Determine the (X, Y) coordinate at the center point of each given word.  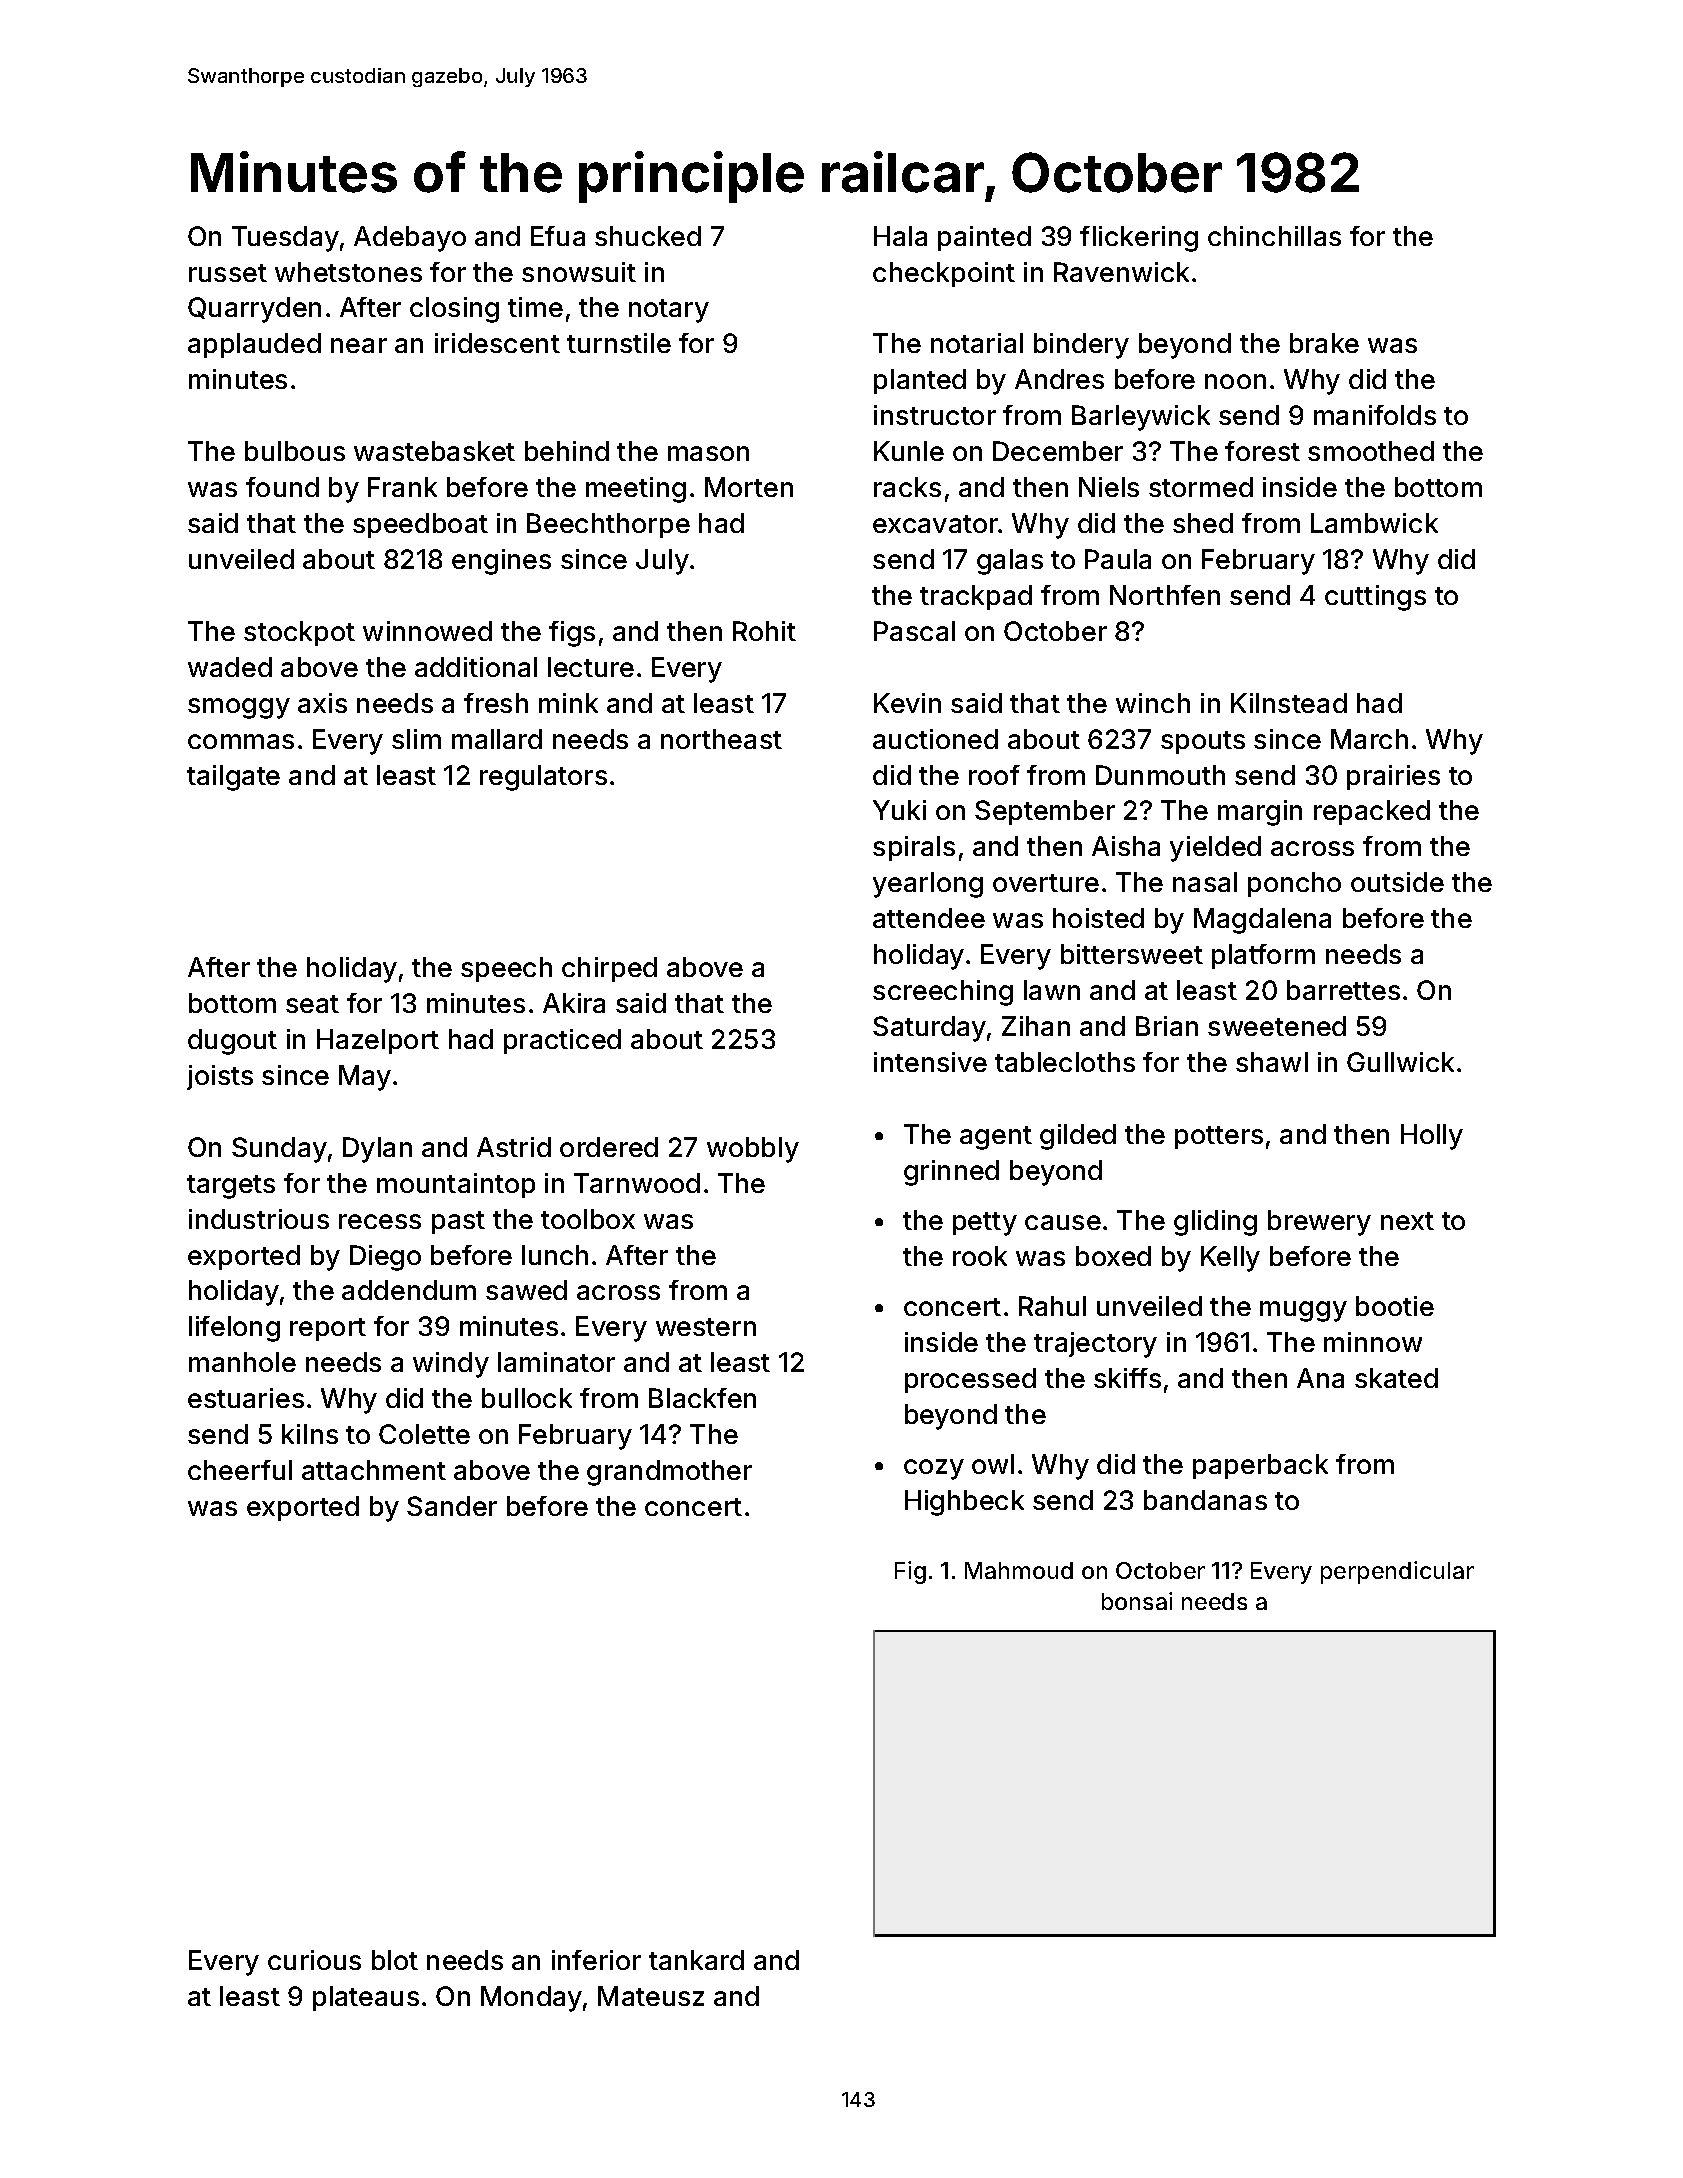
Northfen (1165, 595)
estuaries (246, 1398)
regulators (543, 778)
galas (1010, 562)
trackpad (976, 597)
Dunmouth (1160, 775)
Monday (531, 1999)
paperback (1260, 1466)
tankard (696, 1960)
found (282, 487)
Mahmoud (1019, 1570)
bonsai (1137, 1601)
